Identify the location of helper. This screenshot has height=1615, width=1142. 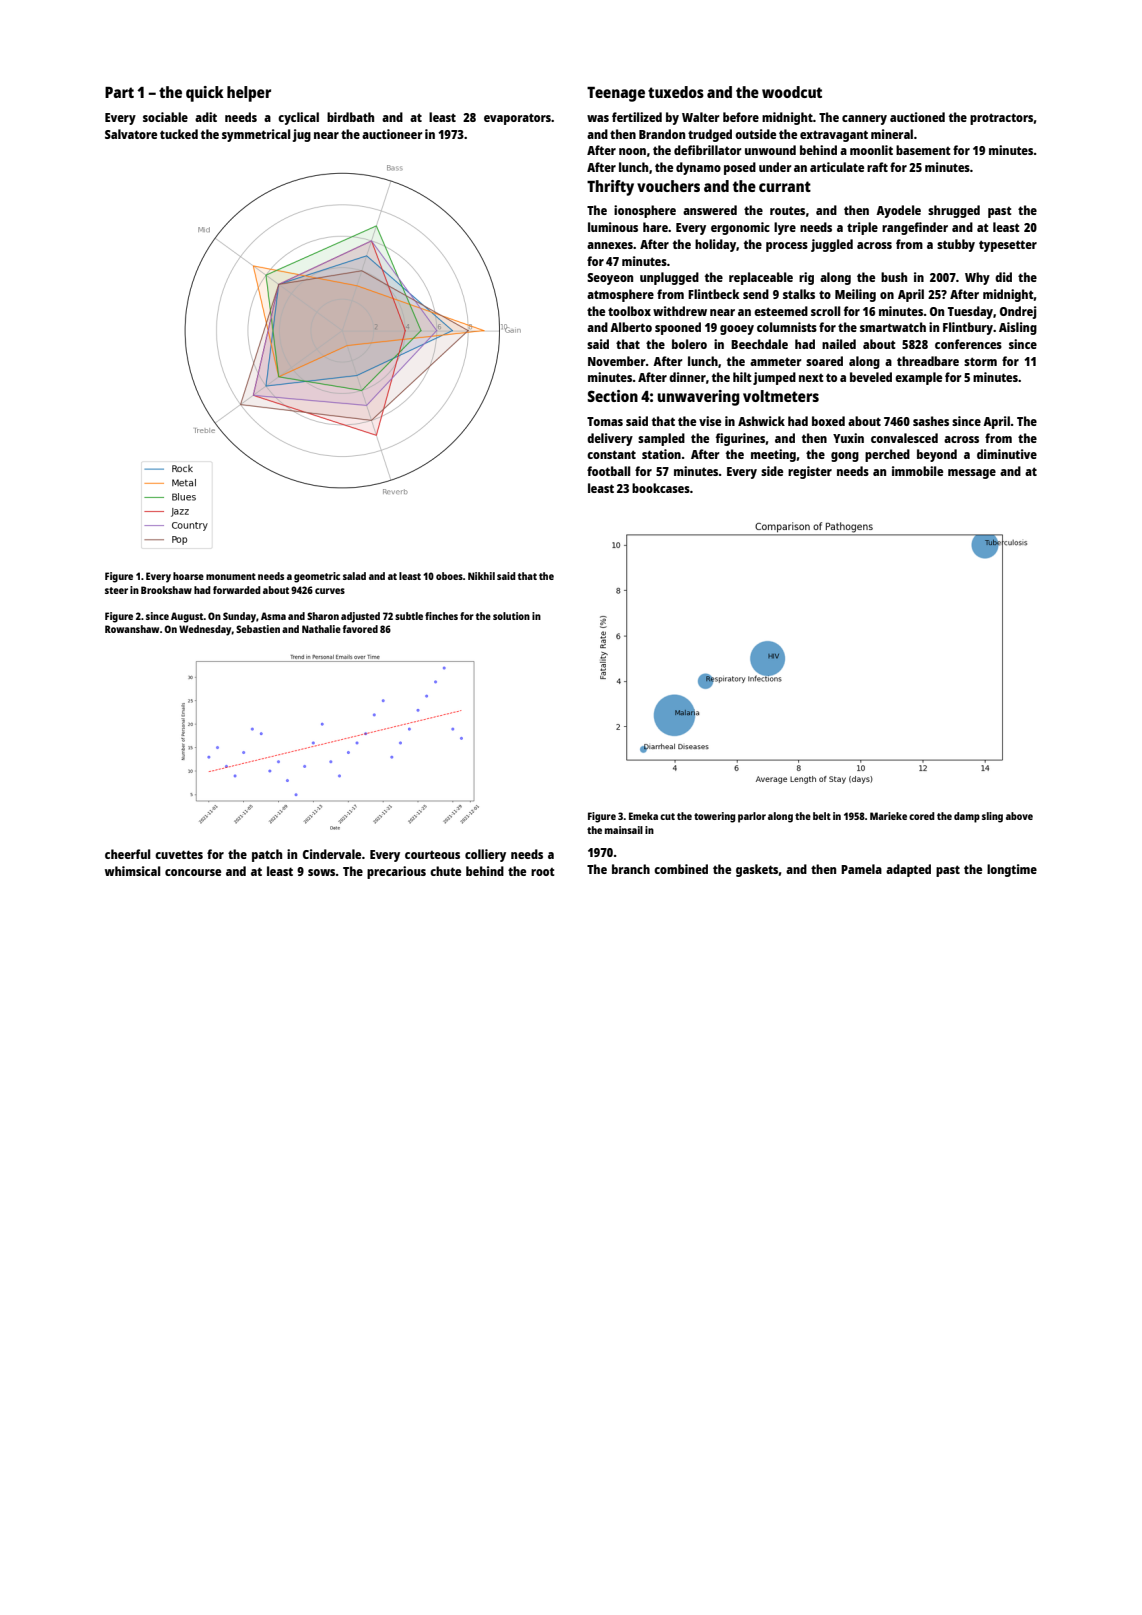
(249, 94).
